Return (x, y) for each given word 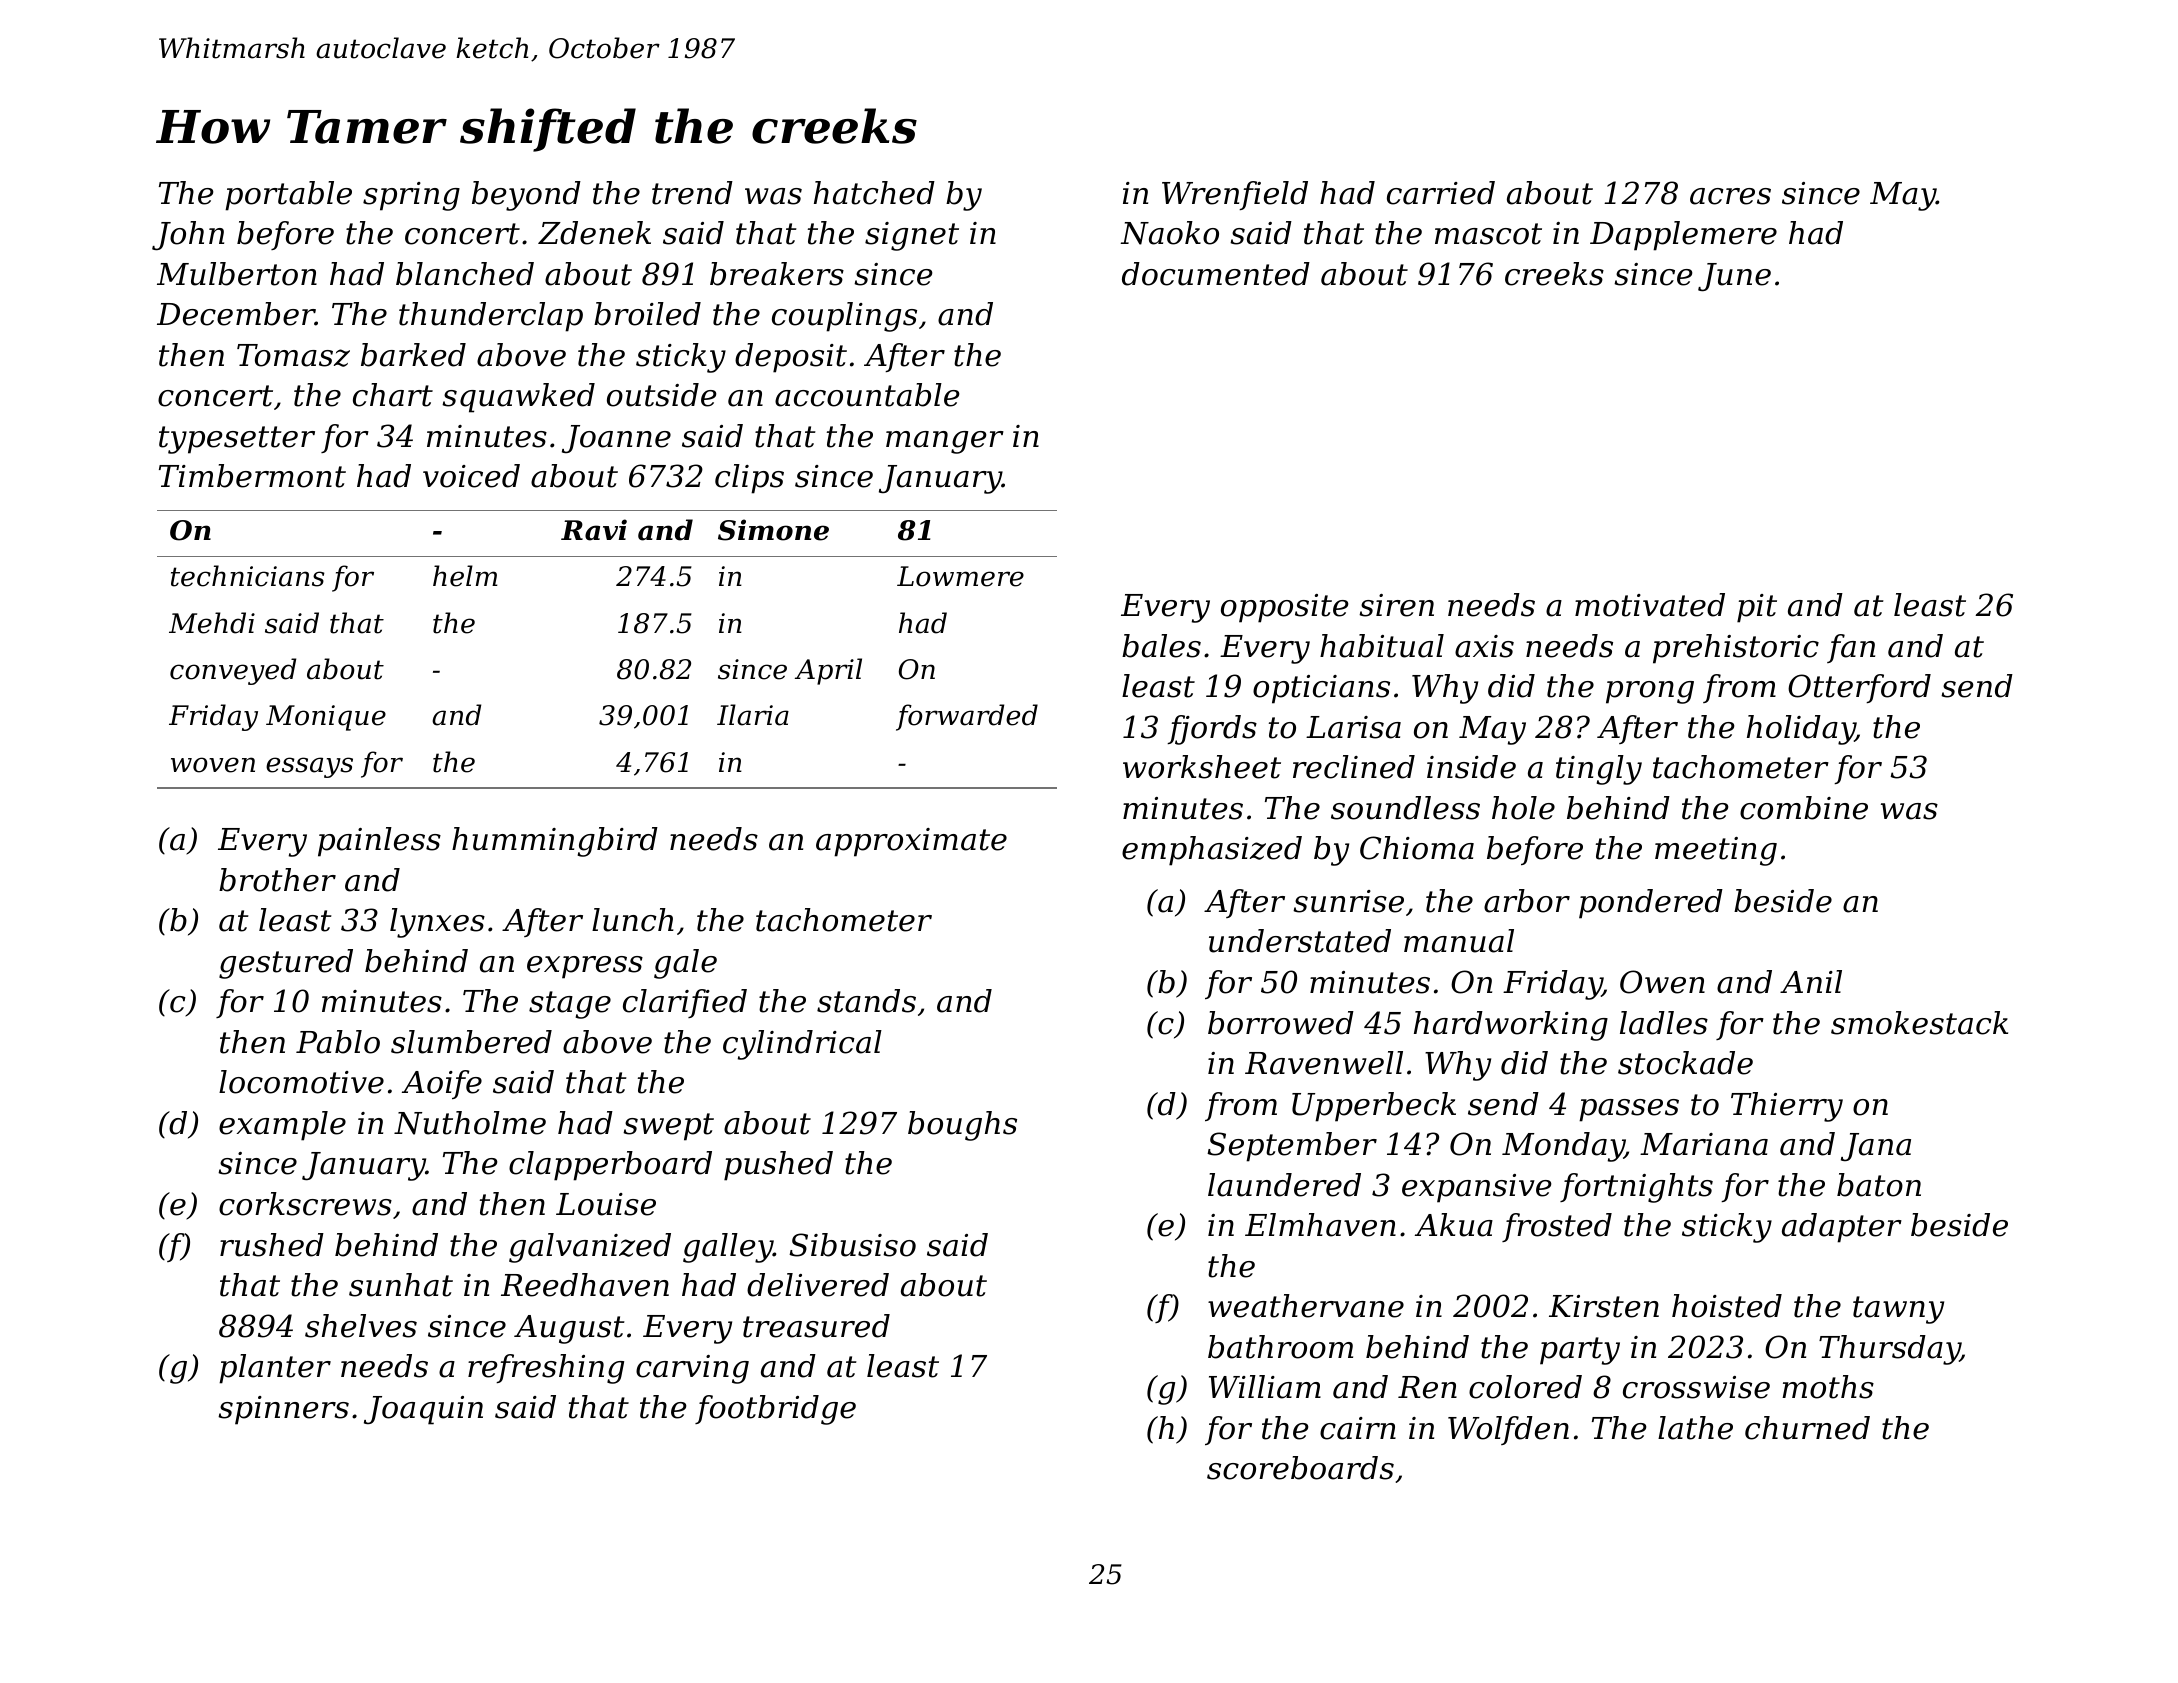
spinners (283, 1410)
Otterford (1859, 688)
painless (379, 842)
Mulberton (237, 274)
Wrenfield (1235, 195)
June (1734, 277)
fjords (1212, 730)
